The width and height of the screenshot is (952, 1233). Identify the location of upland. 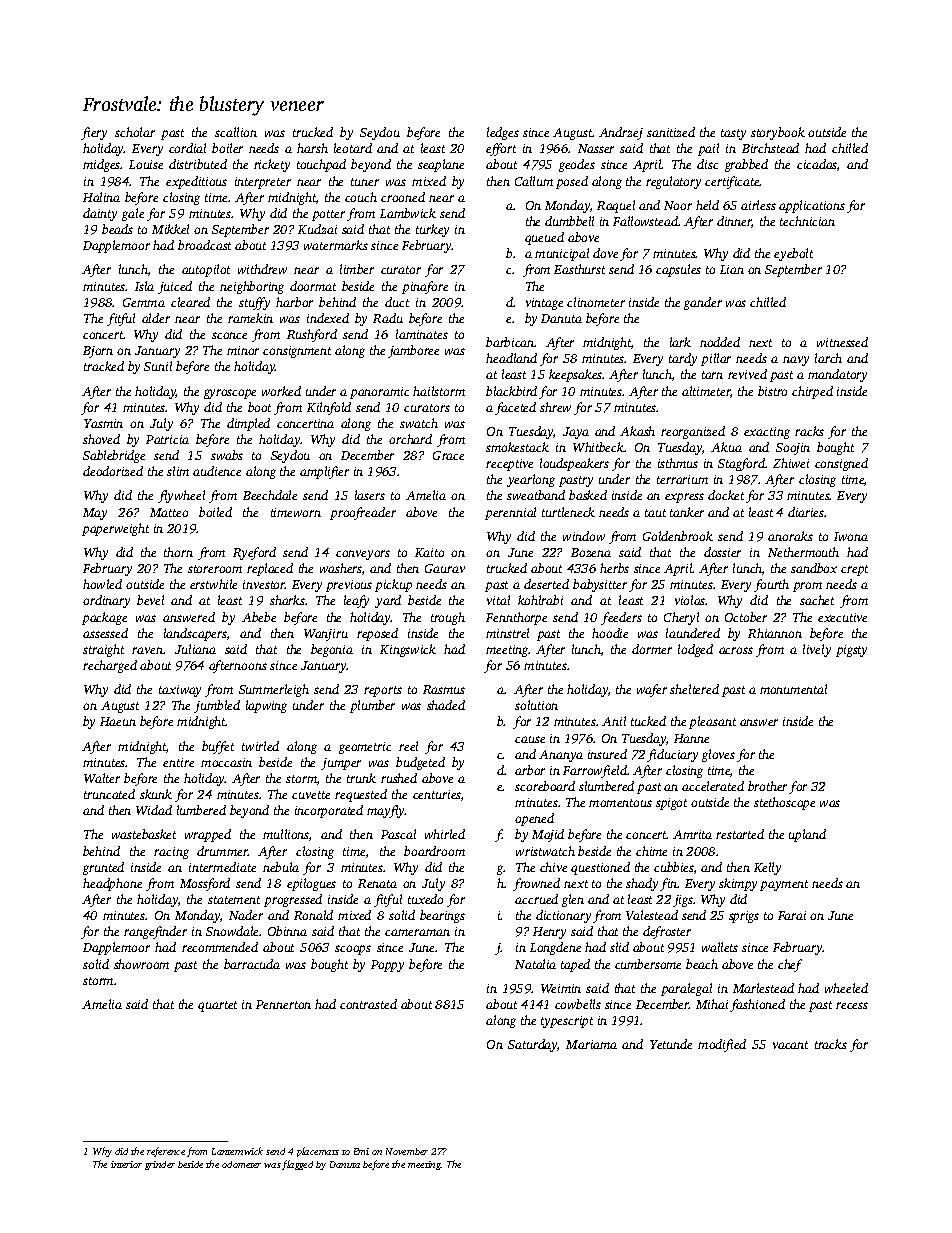
(807, 835).
